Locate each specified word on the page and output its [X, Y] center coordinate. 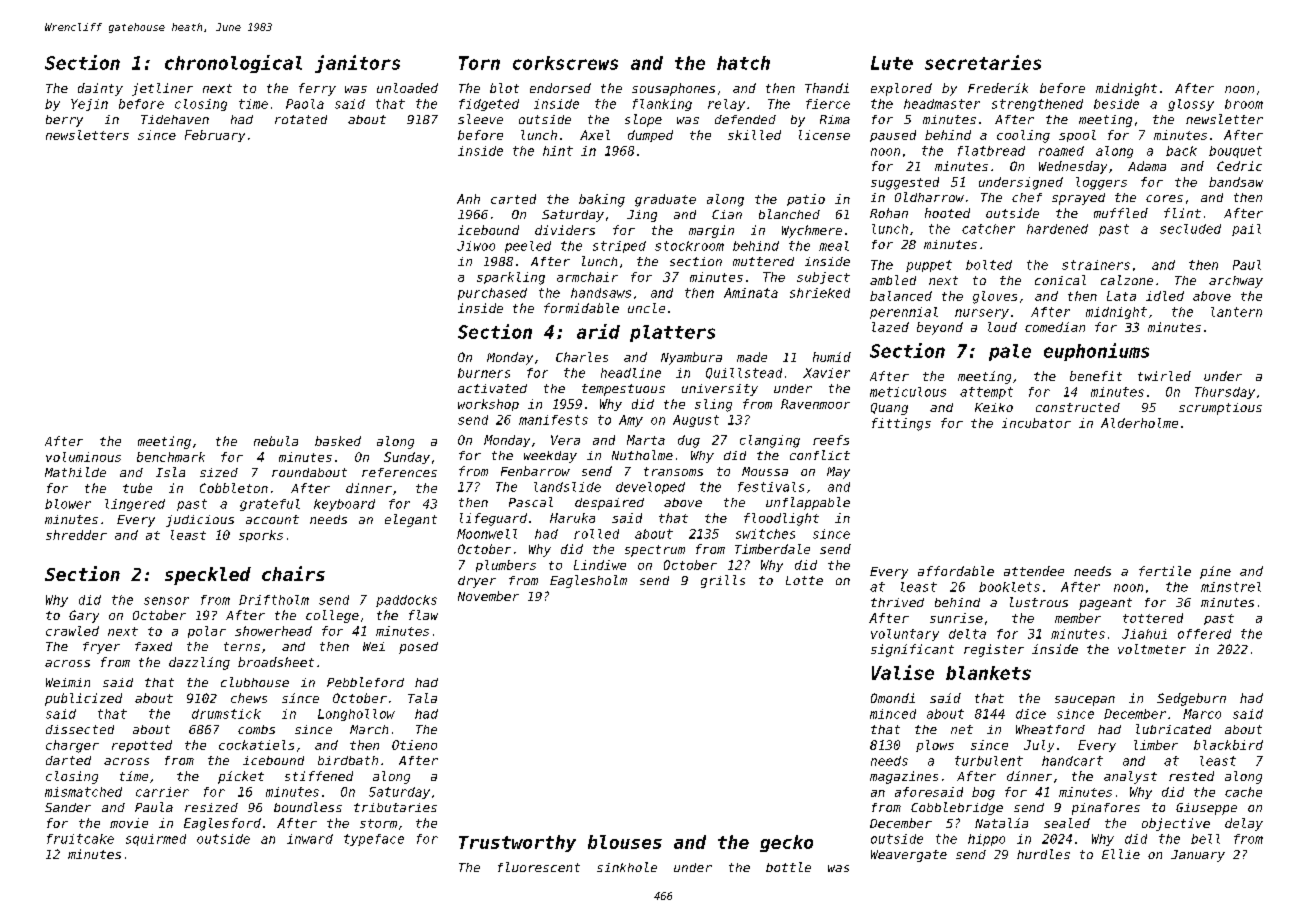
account [272, 519]
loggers [1101, 183]
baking [602, 200]
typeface [374, 840]
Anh [468, 199]
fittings [901, 424]
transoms [673, 471]
